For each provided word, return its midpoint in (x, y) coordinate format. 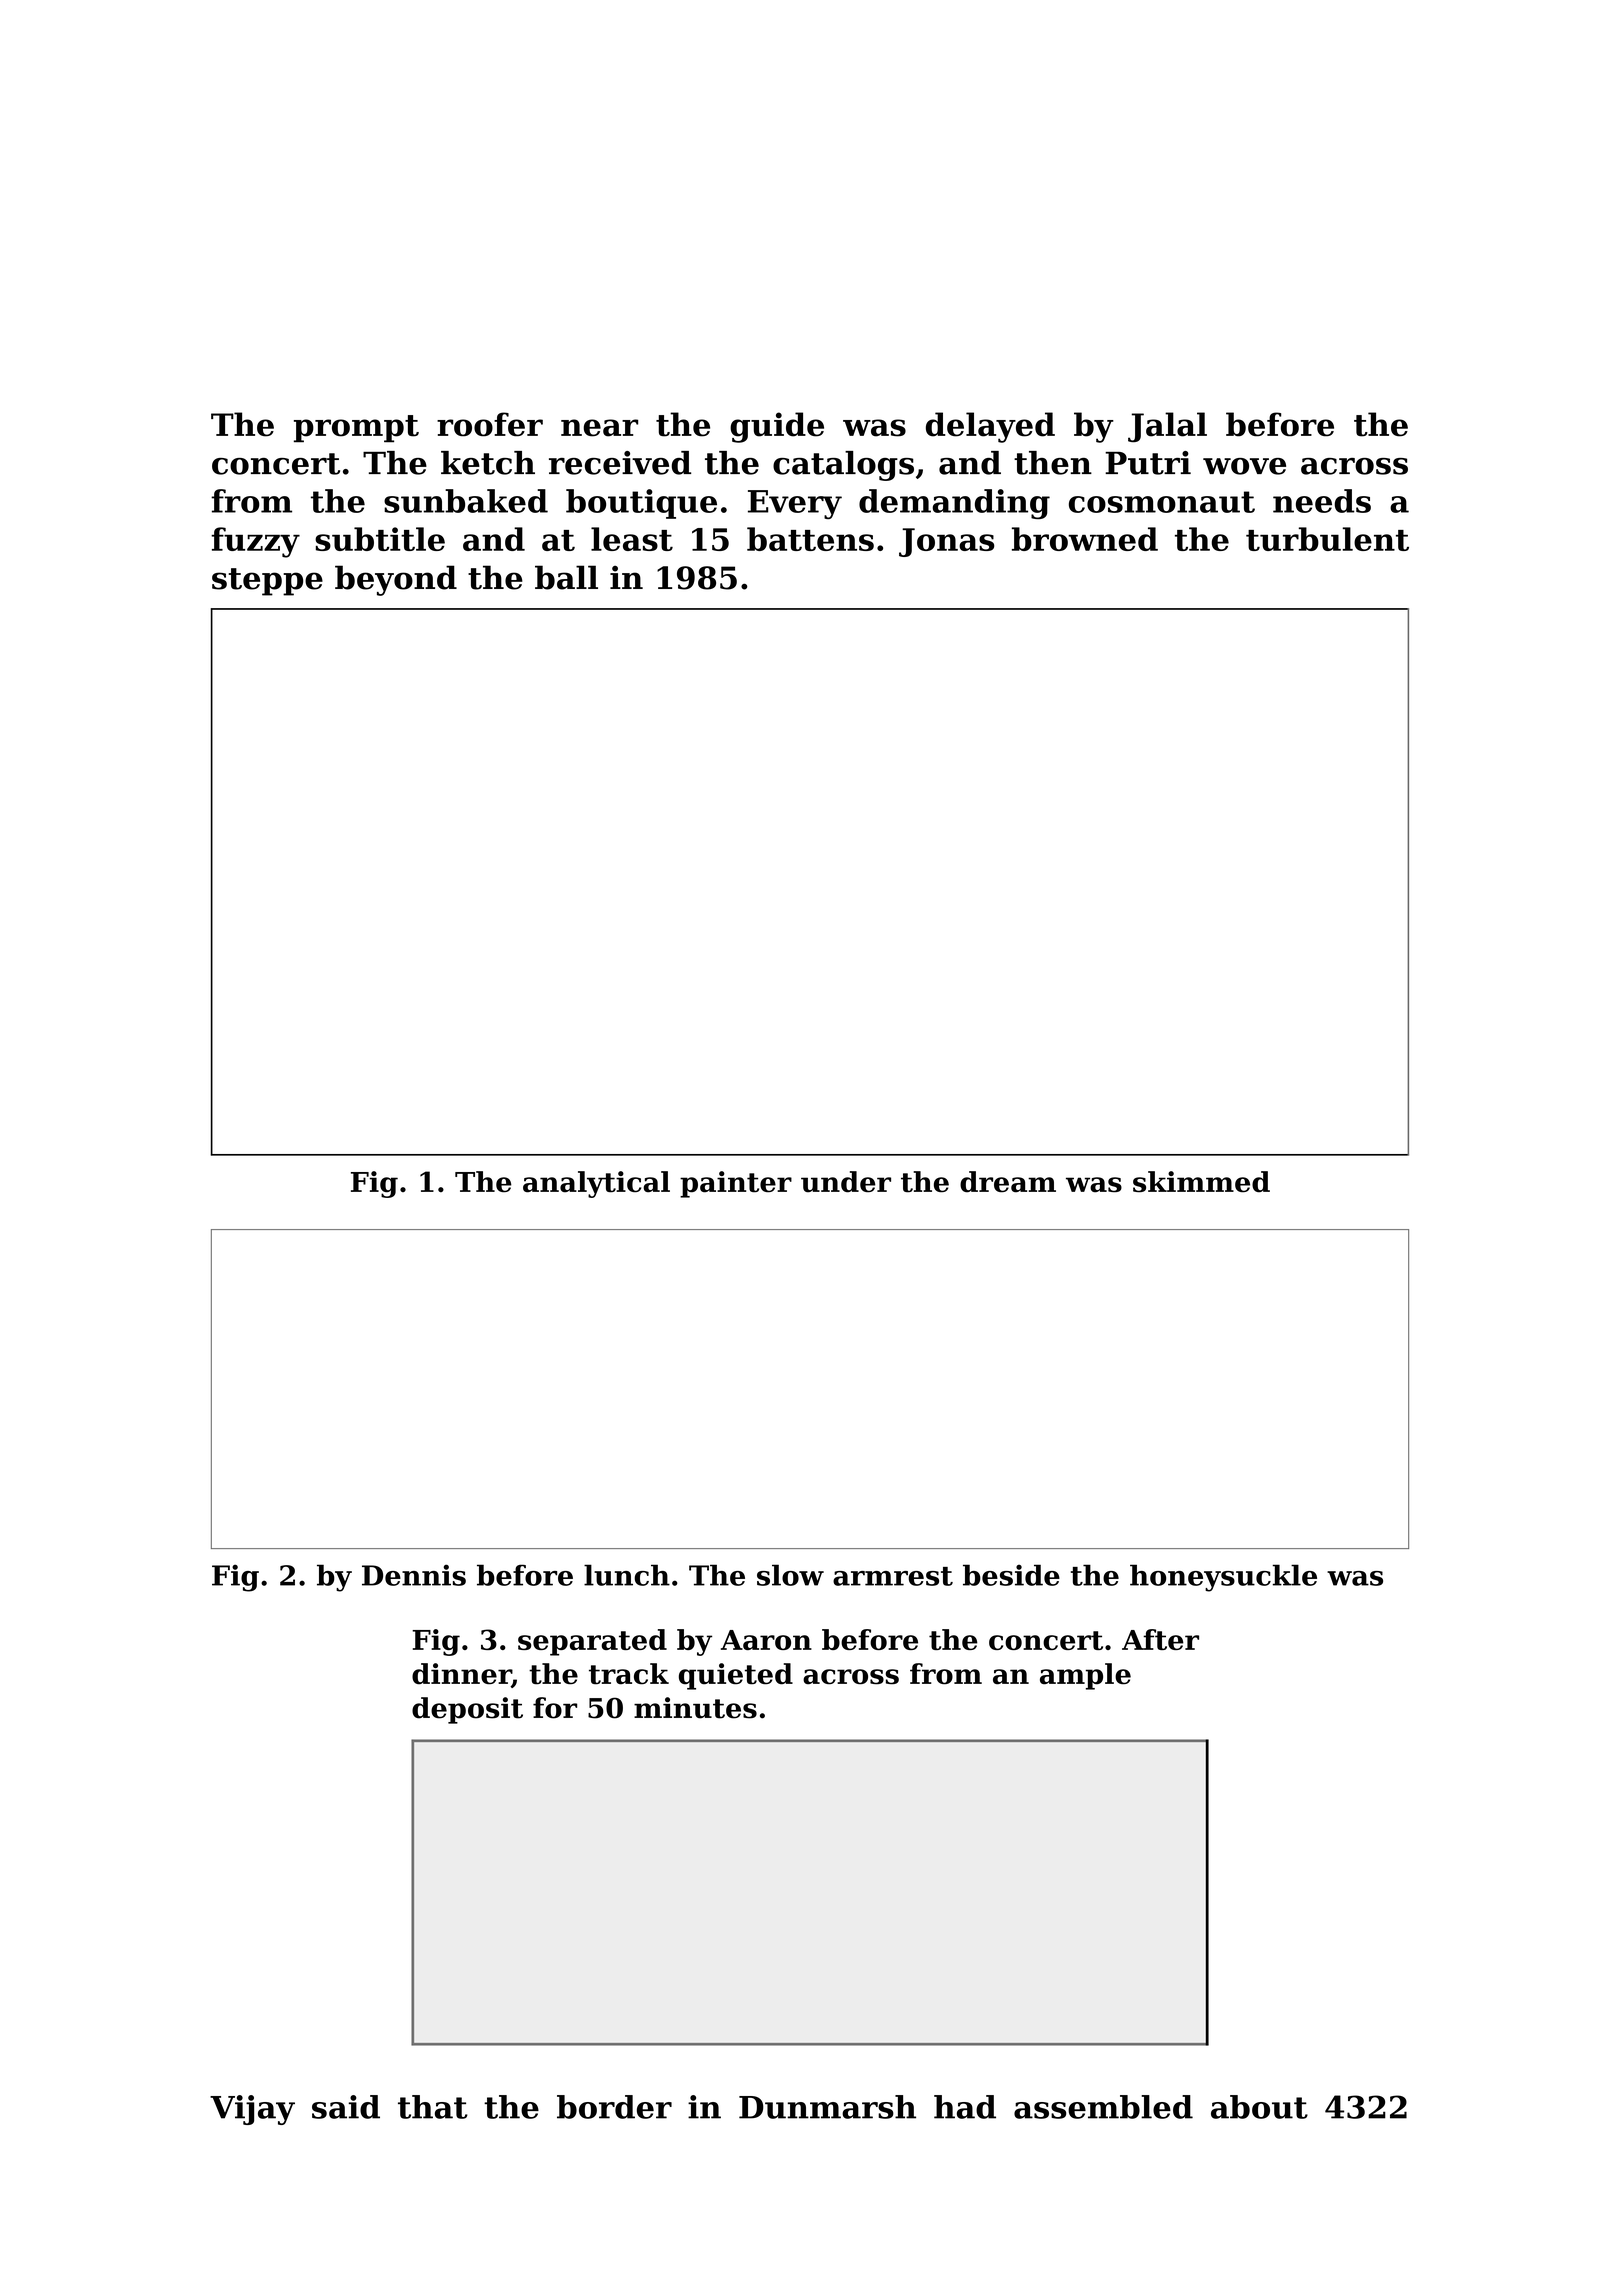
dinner (461, 1675)
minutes (695, 1708)
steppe (267, 582)
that (433, 2107)
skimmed (1201, 1182)
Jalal (1167, 427)
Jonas (946, 542)
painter (736, 1184)
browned (1085, 539)
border (614, 2107)
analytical (596, 1184)
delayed (990, 427)
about (1259, 2107)
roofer (490, 424)
